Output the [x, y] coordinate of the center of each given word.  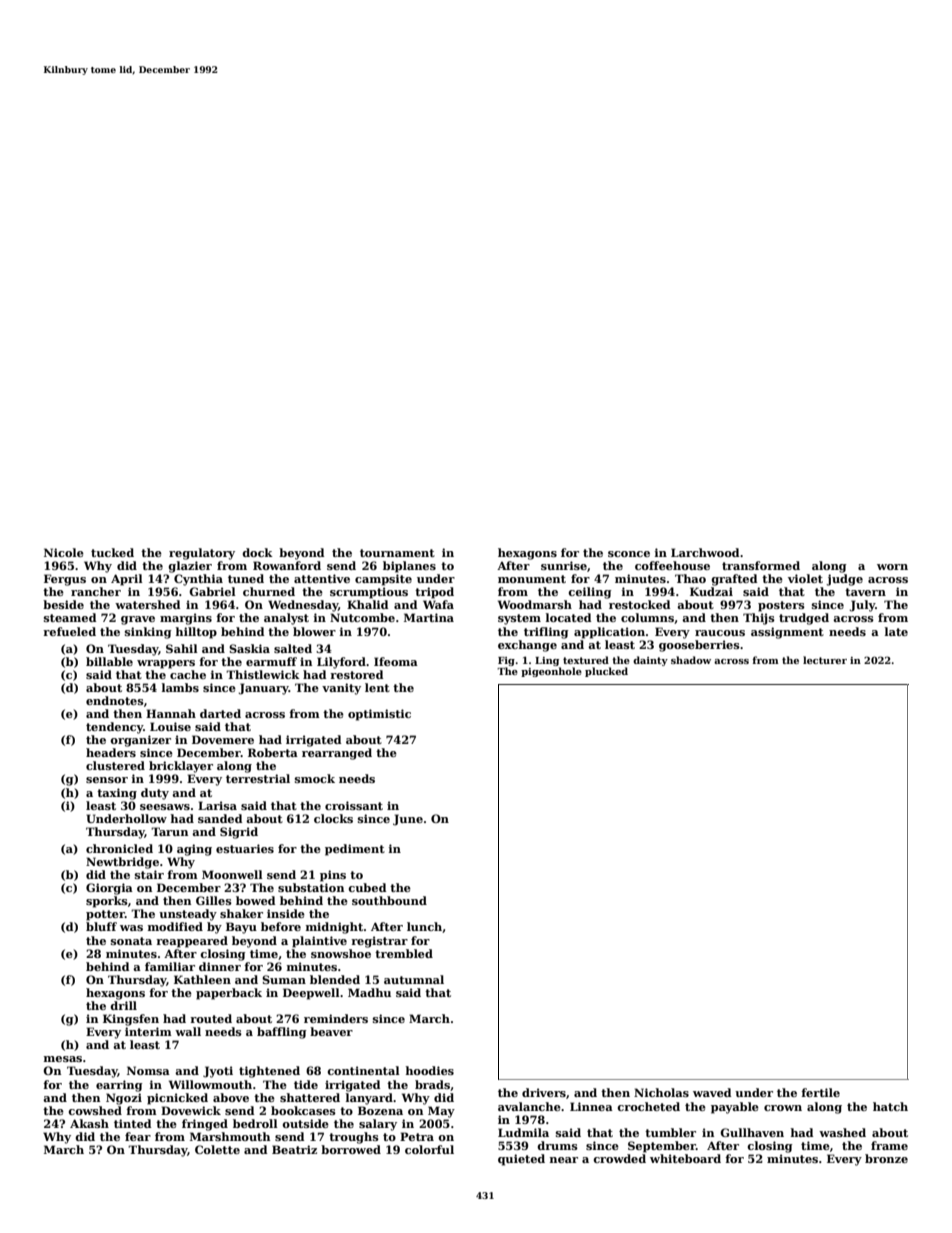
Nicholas [661, 1092]
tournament [397, 553]
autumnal [414, 979]
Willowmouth [210, 1084]
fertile [820, 1092]
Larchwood [705, 552]
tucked [112, 552]
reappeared [192, 942]
